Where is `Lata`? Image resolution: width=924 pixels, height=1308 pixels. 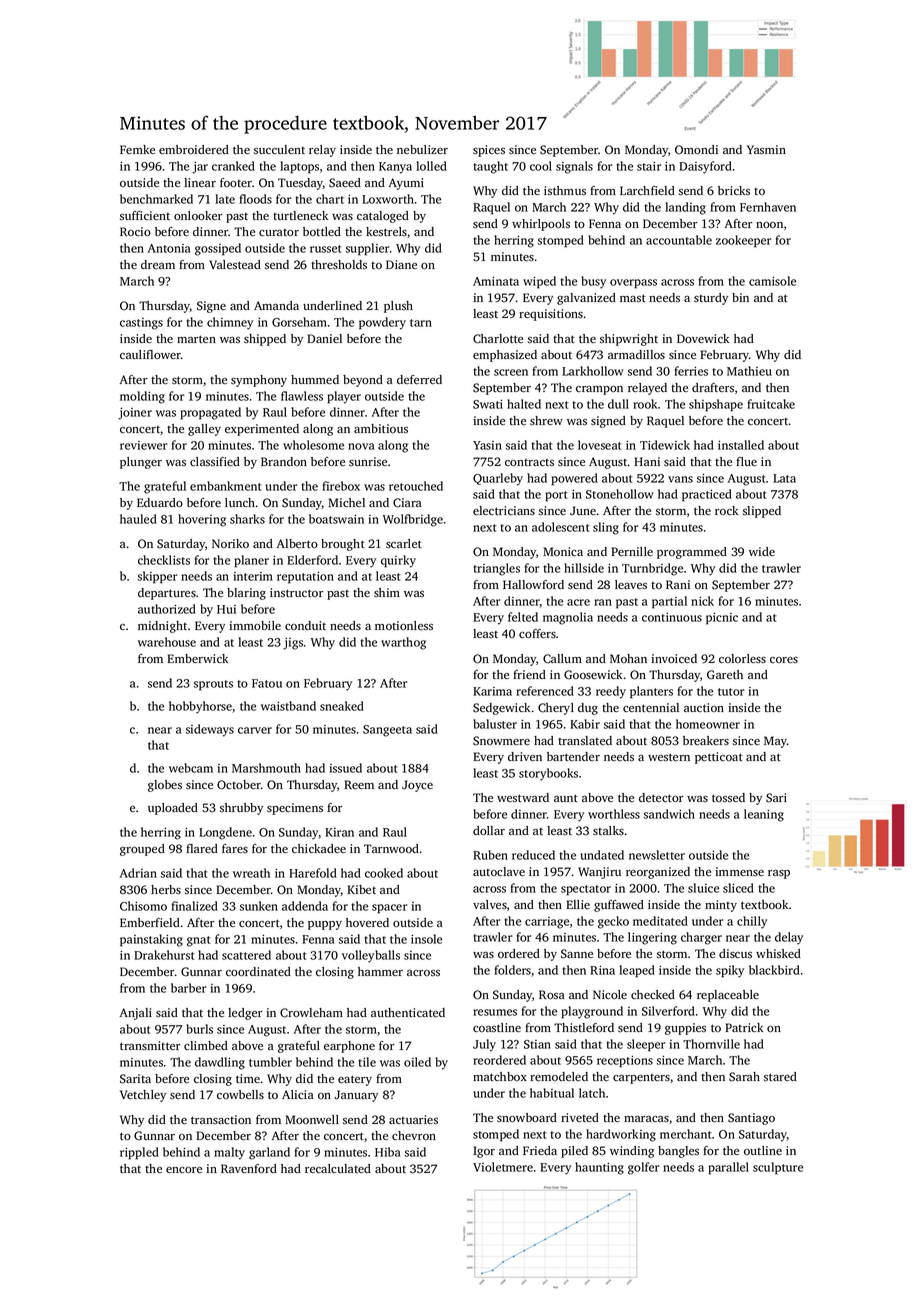
Lata is located at coordinates (784, 478).
